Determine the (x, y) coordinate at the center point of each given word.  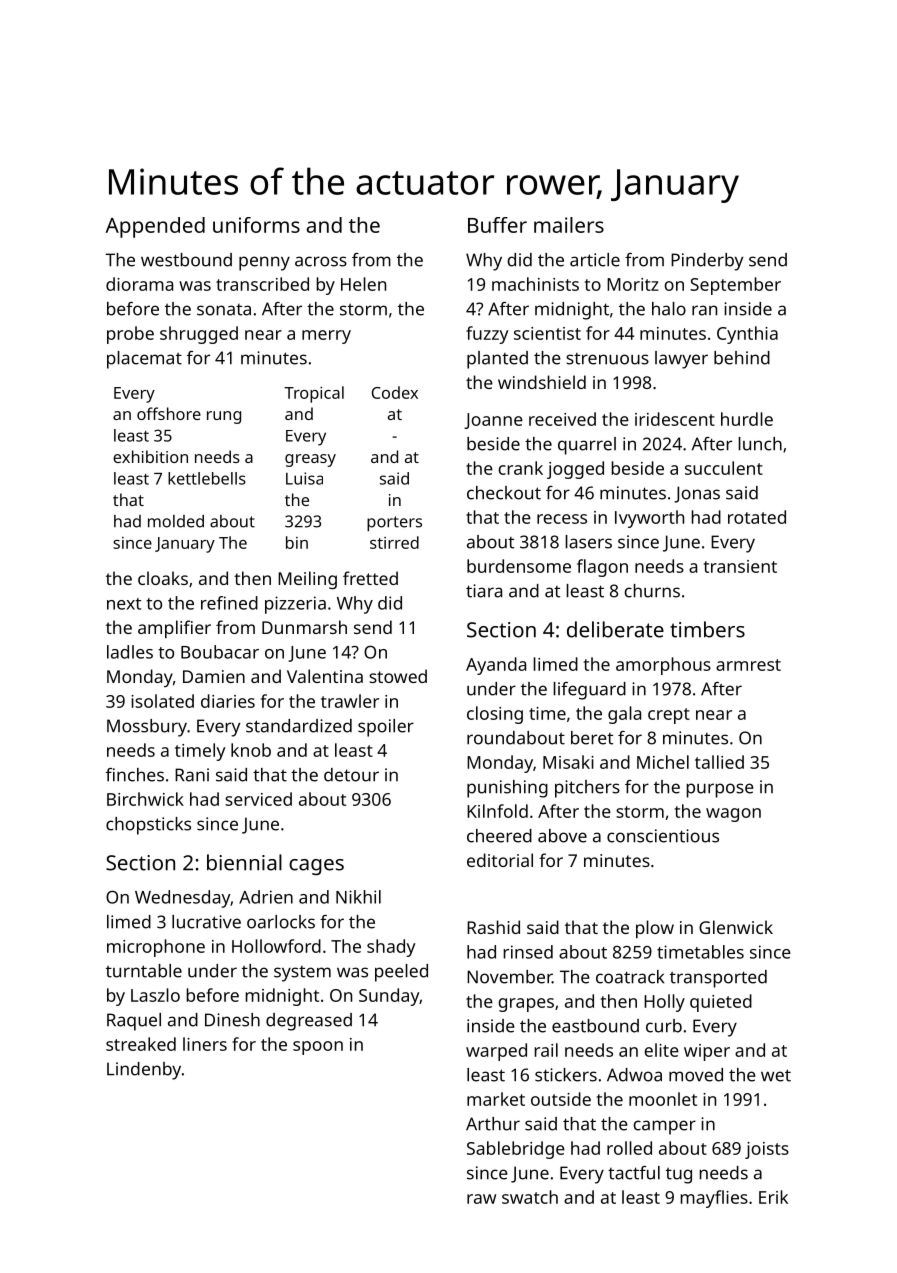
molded (176, 521)
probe (130, 335)
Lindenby (144, 1071)
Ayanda (496, 666)
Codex (395, 392)
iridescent (675, 419)
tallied (719, 762)
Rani (192, 775)
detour (351, 775)
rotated (757, 517)
